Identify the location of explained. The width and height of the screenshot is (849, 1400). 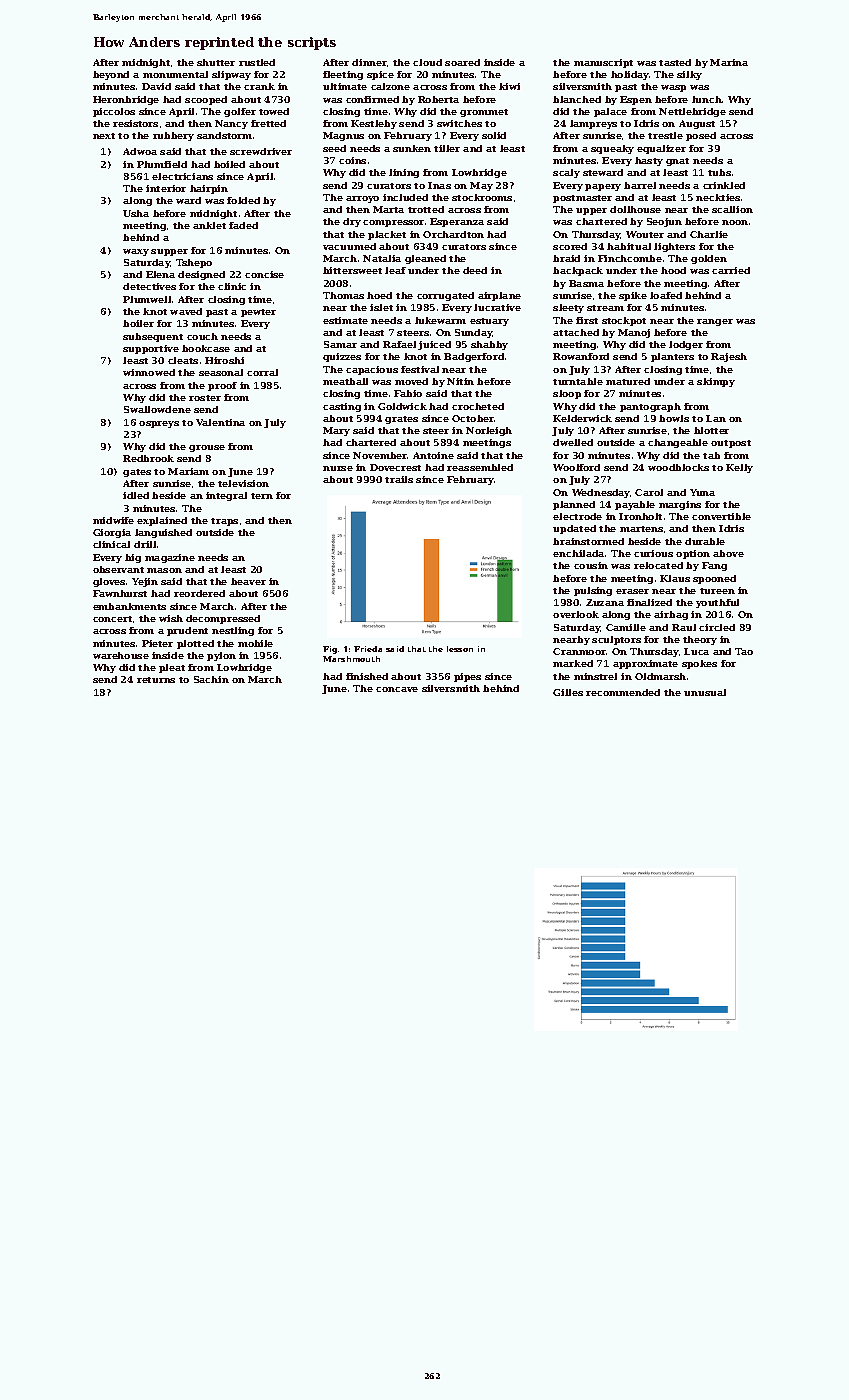
(162, 521).
